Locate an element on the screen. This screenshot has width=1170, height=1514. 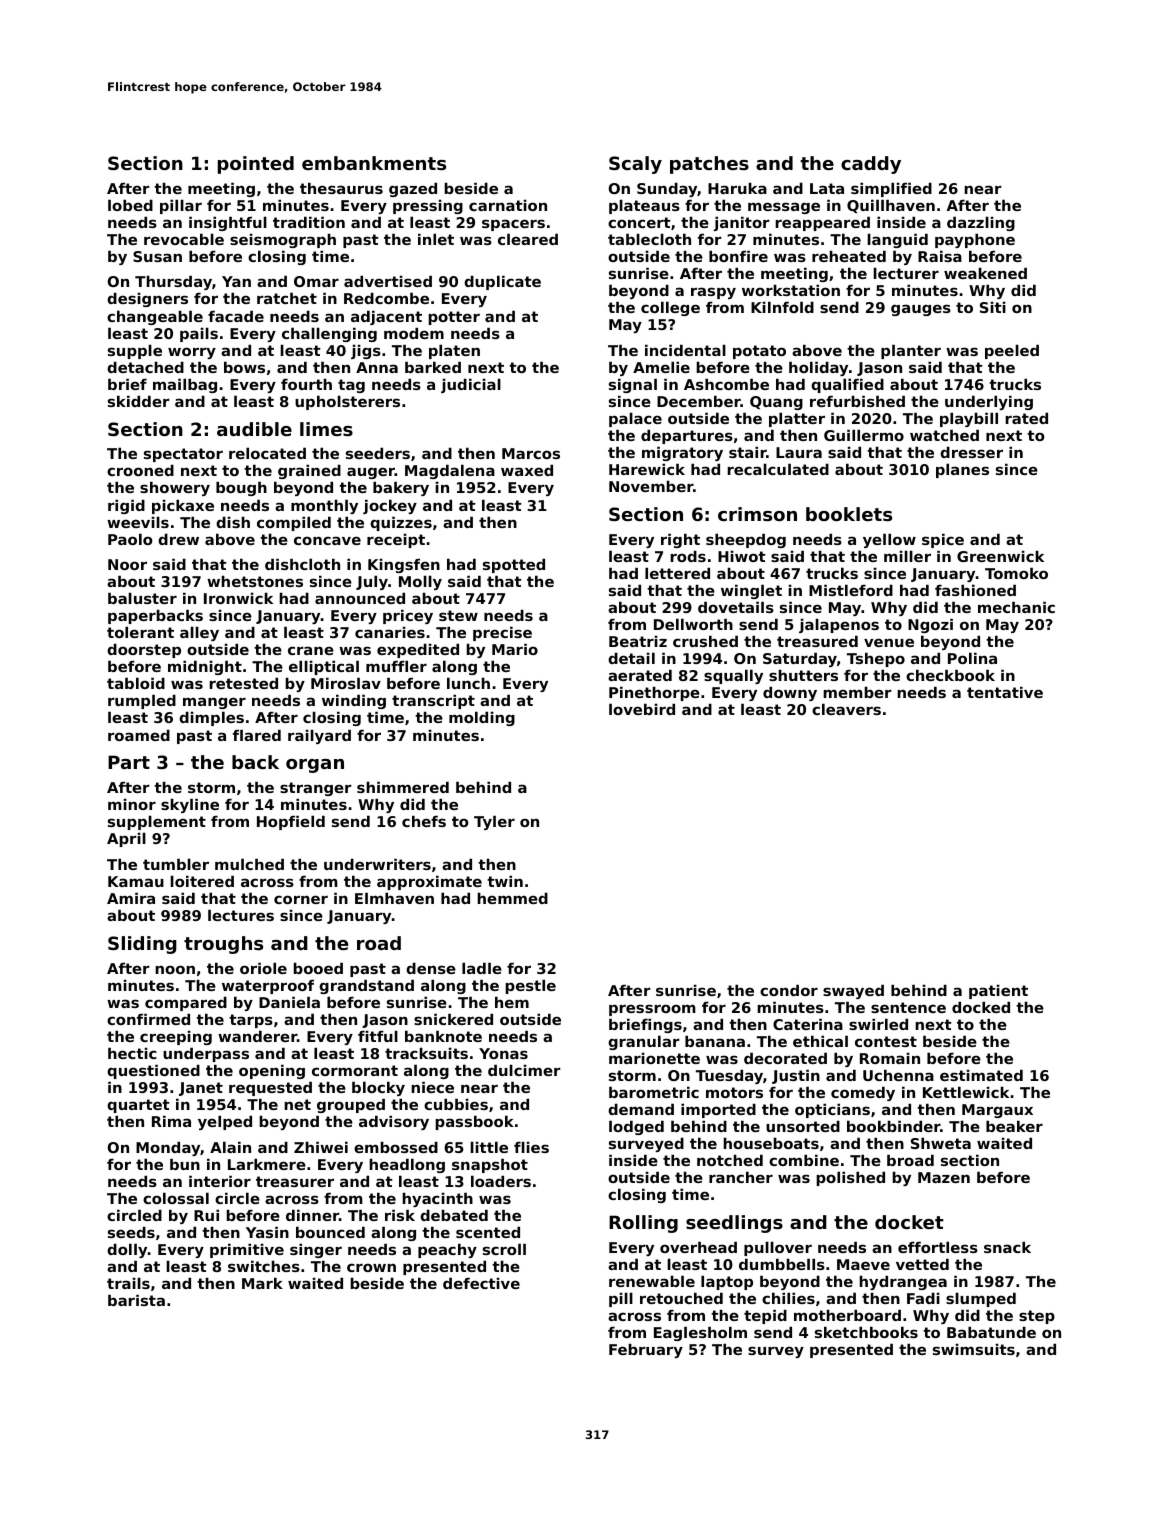
Hopfield is located at coordinates (291, 822).
